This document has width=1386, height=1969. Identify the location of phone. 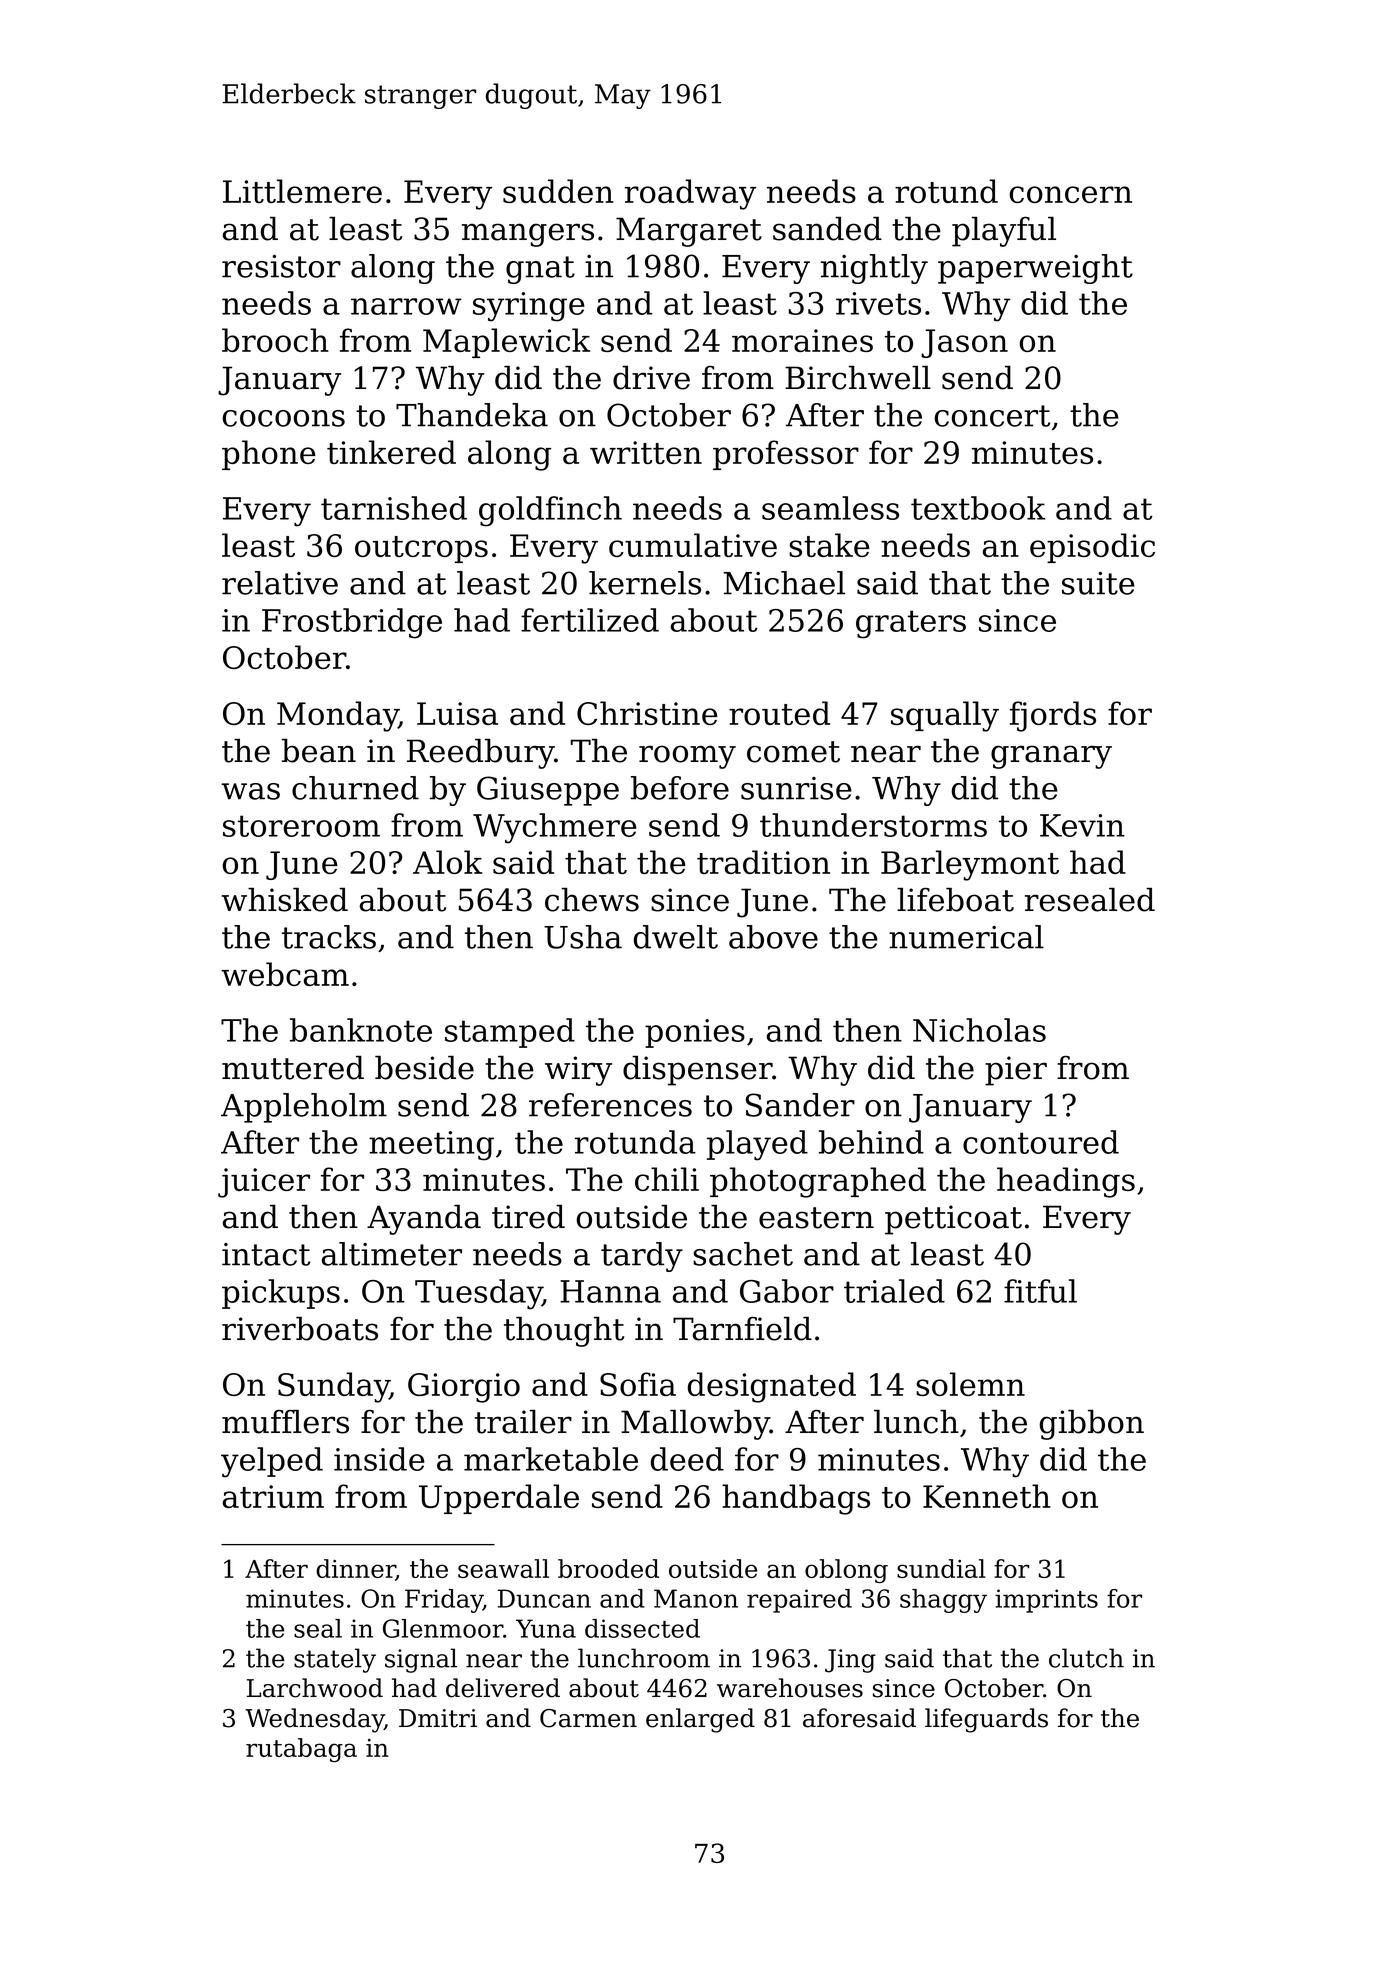
(269, 455).
